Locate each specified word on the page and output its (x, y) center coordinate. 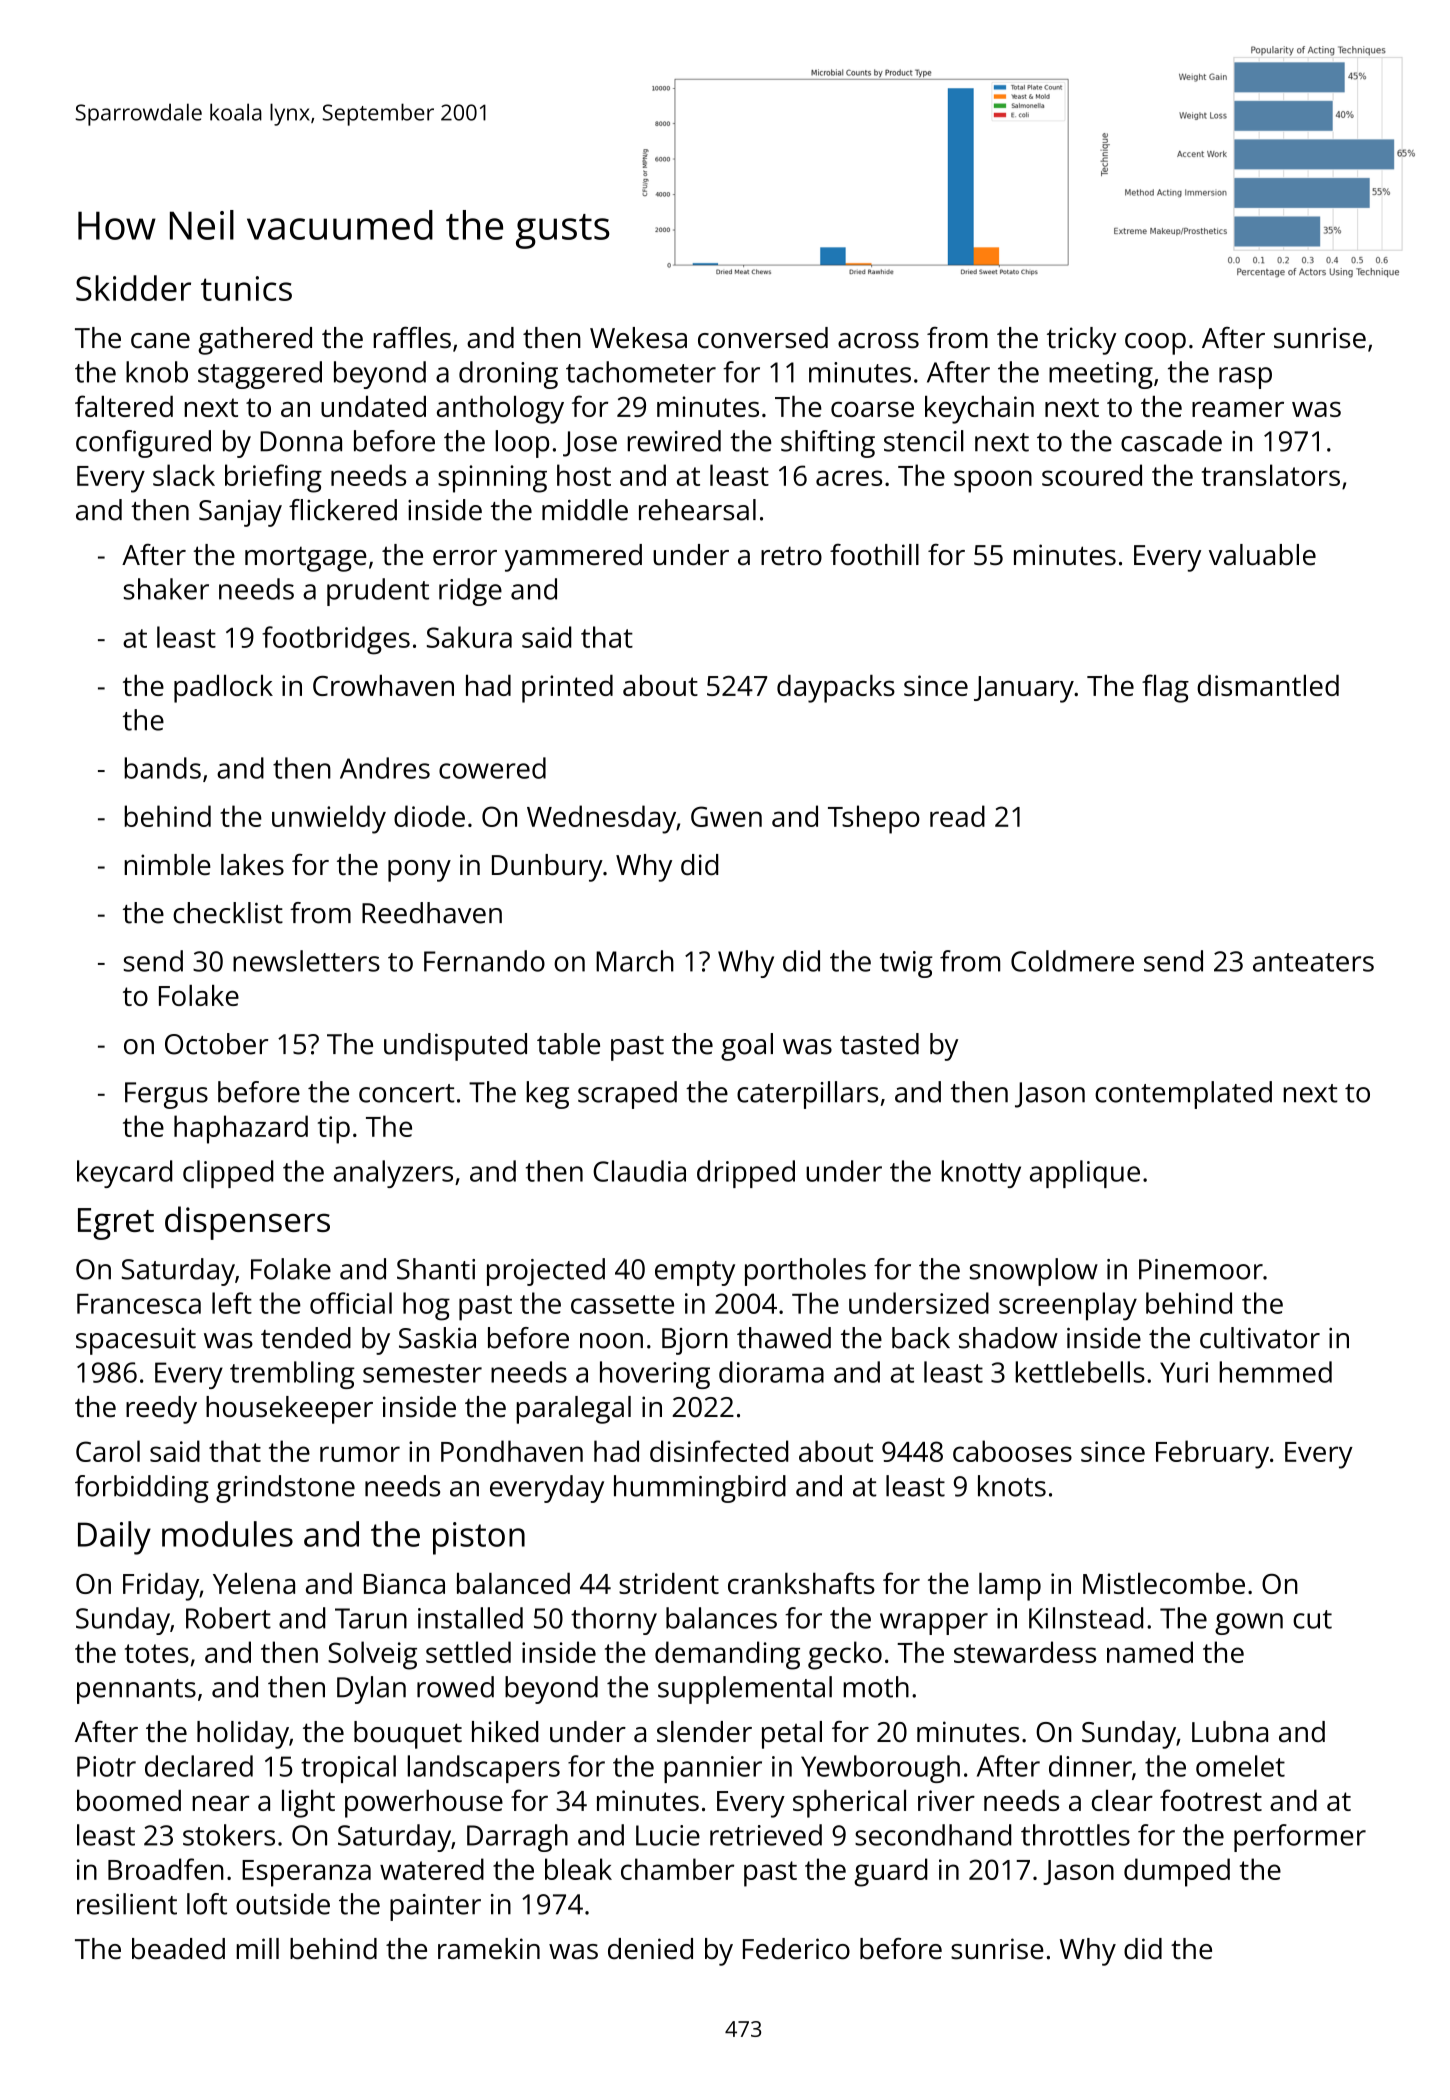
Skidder (133, 288)
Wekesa (638, 338)
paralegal (573, 1410)
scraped (627, 1095)
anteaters (1313, 962)
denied (650, 1949)
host (584, 475)
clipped (228, 1174)
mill (257, 1948)
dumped (1177, 1872)
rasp (1245, 378)
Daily (114, 1538)
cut (1312, 1619)
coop (1155, 344)
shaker (166, 589)
